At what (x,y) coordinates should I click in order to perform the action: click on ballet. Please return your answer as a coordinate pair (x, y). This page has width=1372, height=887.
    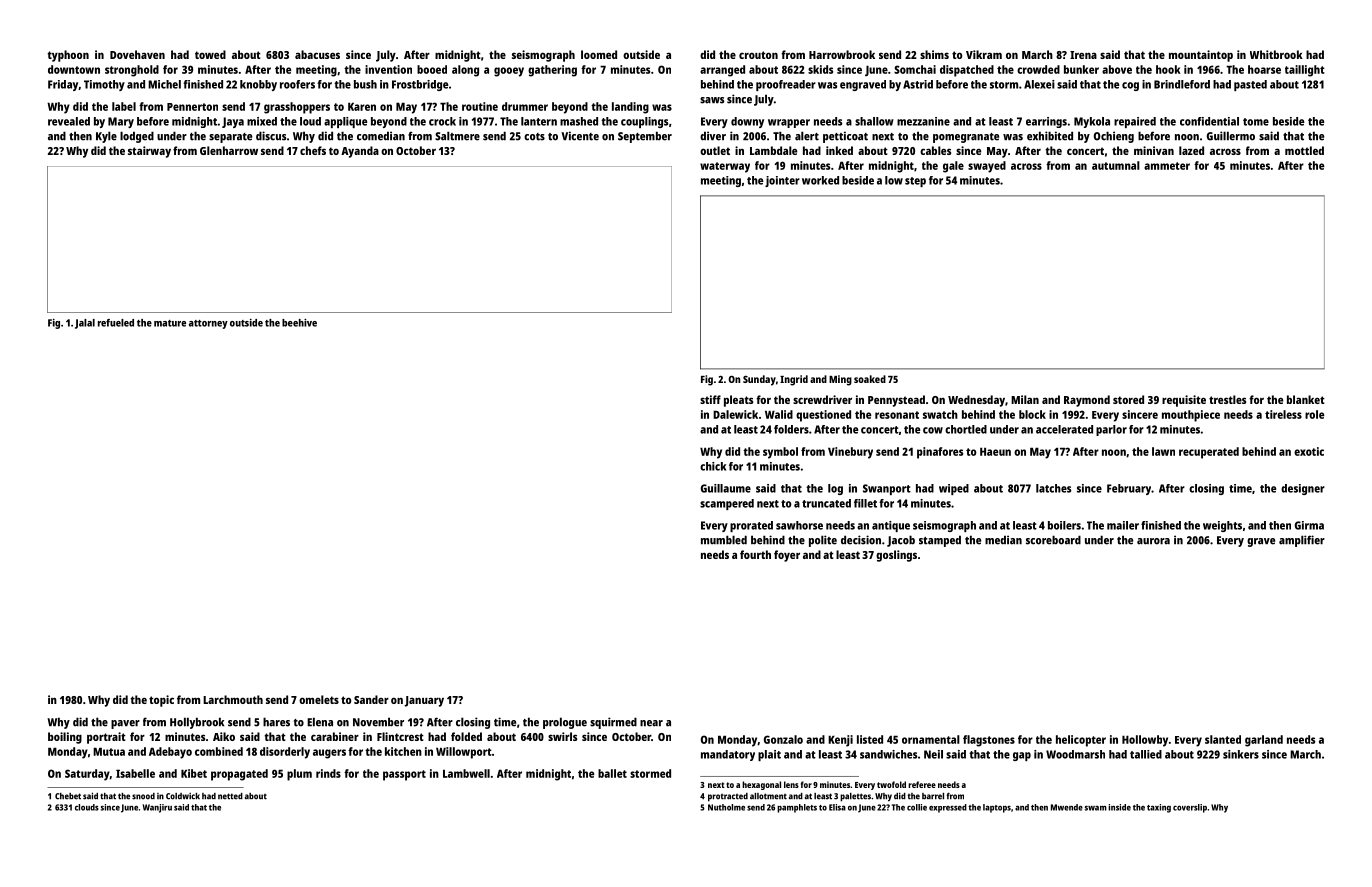
    Looking at the image, I should click on (612, 773).
